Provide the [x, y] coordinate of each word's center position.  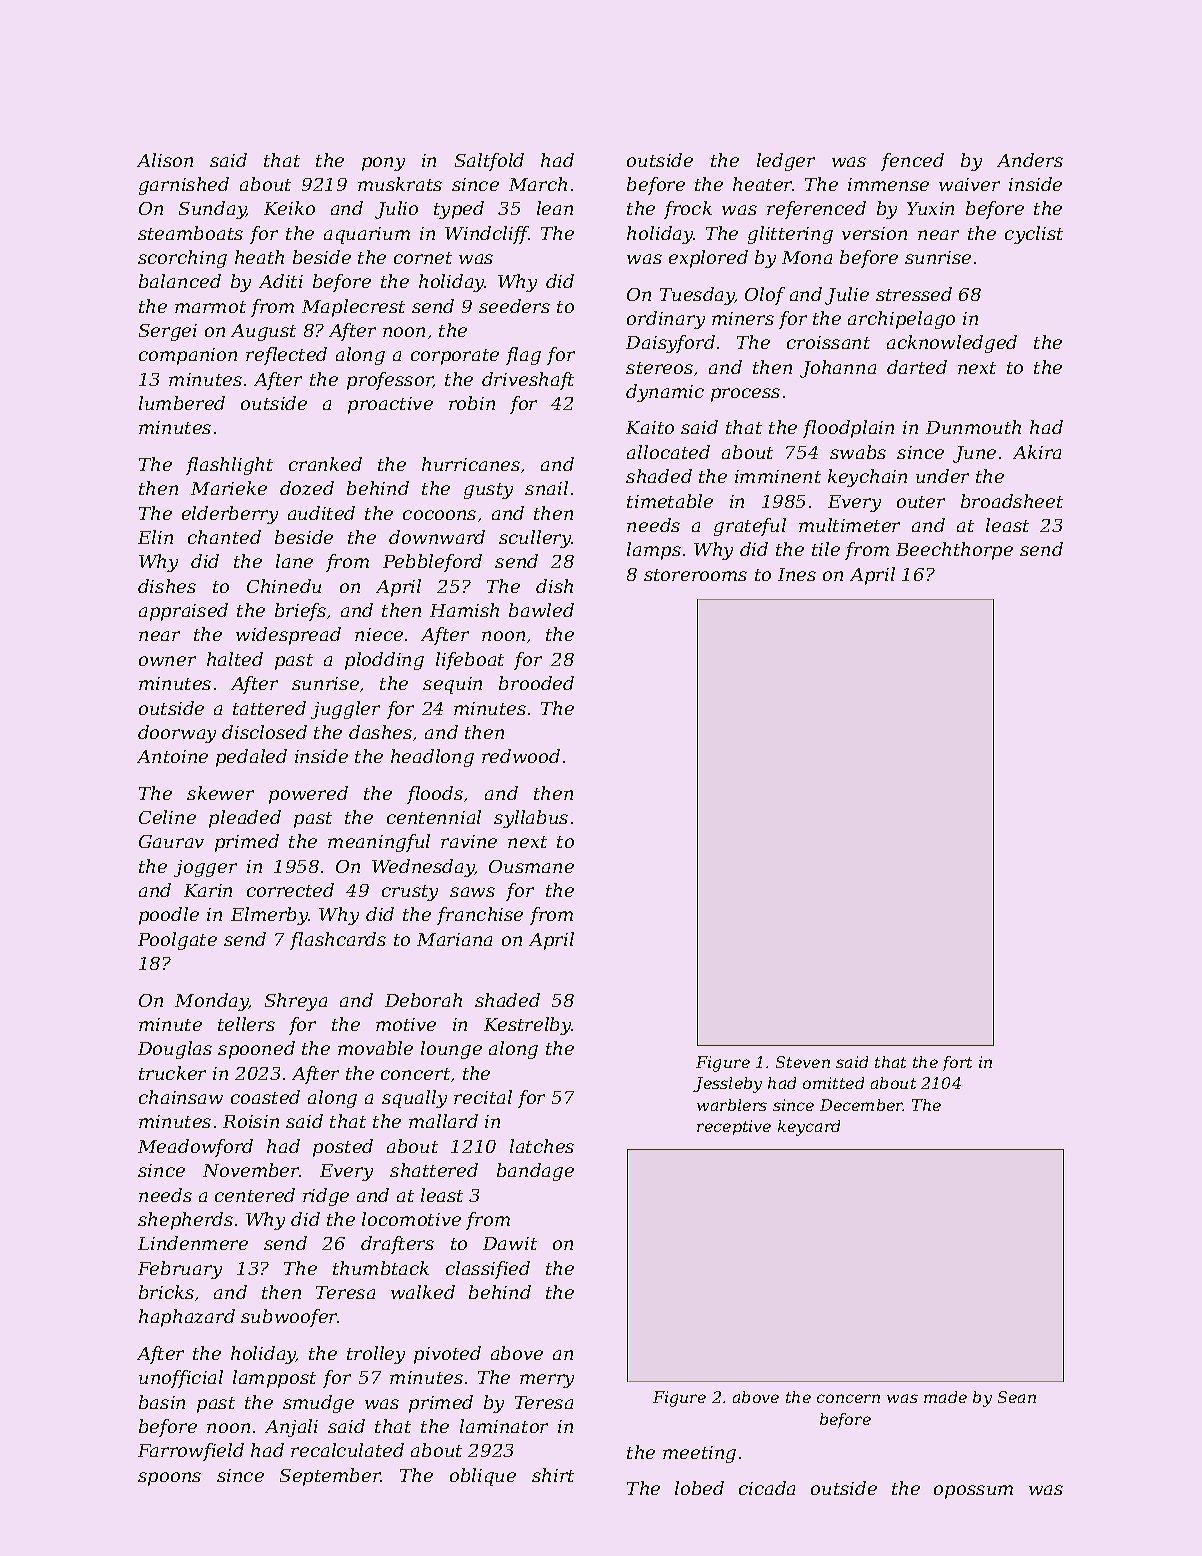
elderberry [230, 515]
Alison [165, 160]
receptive [734, 1127]
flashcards [338, 941]
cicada [767, 1488]
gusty [488, 491]
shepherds [185, 1221]
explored [708, 259]
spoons [169, 1479]
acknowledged [952, 344]
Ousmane [531, 866]
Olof [765, 296]
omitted [833, 1083]
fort [957, 1063]
